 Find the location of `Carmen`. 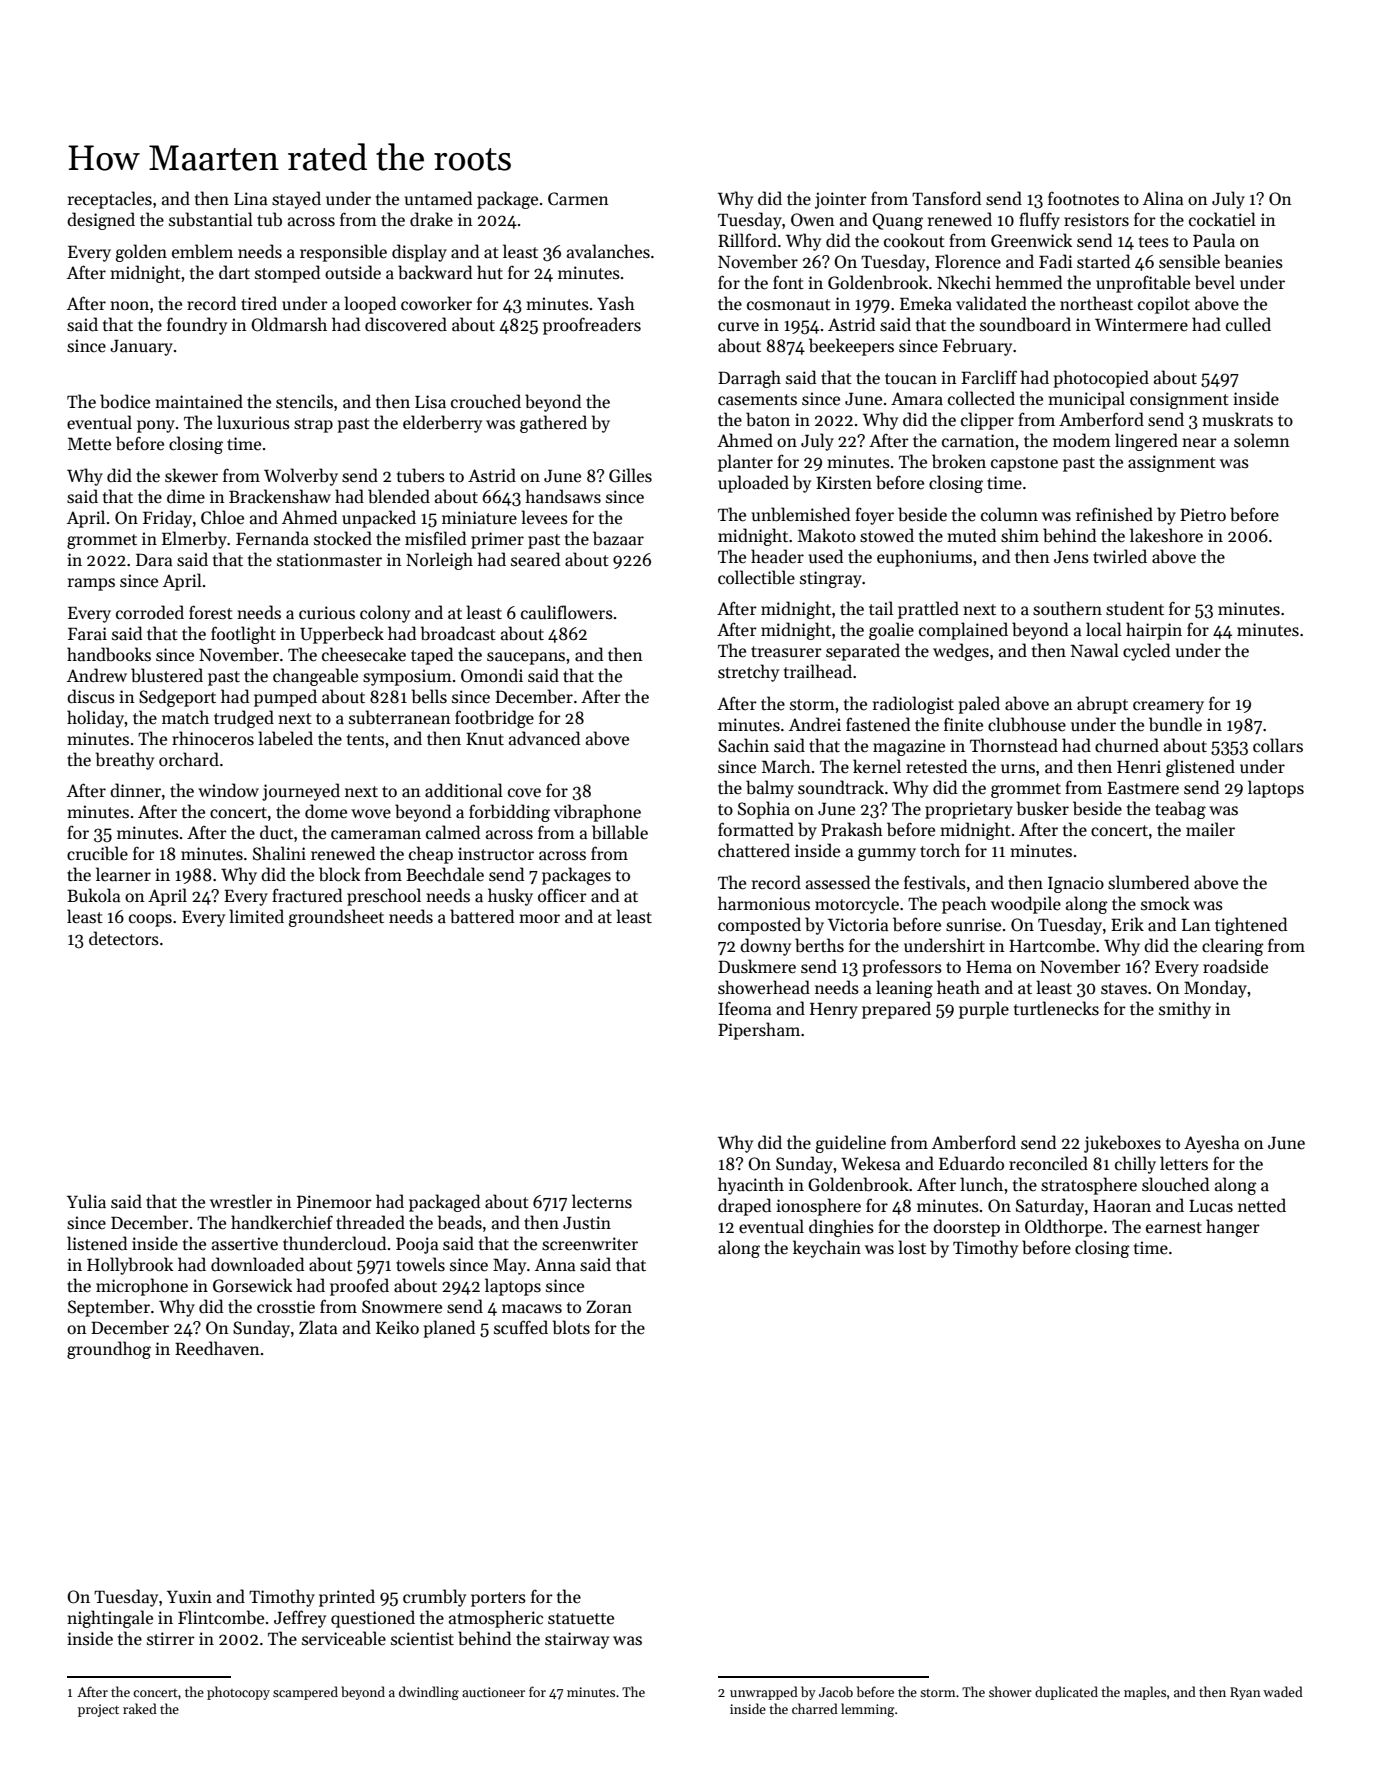

Carmen is located at coordinates (578, 199).
